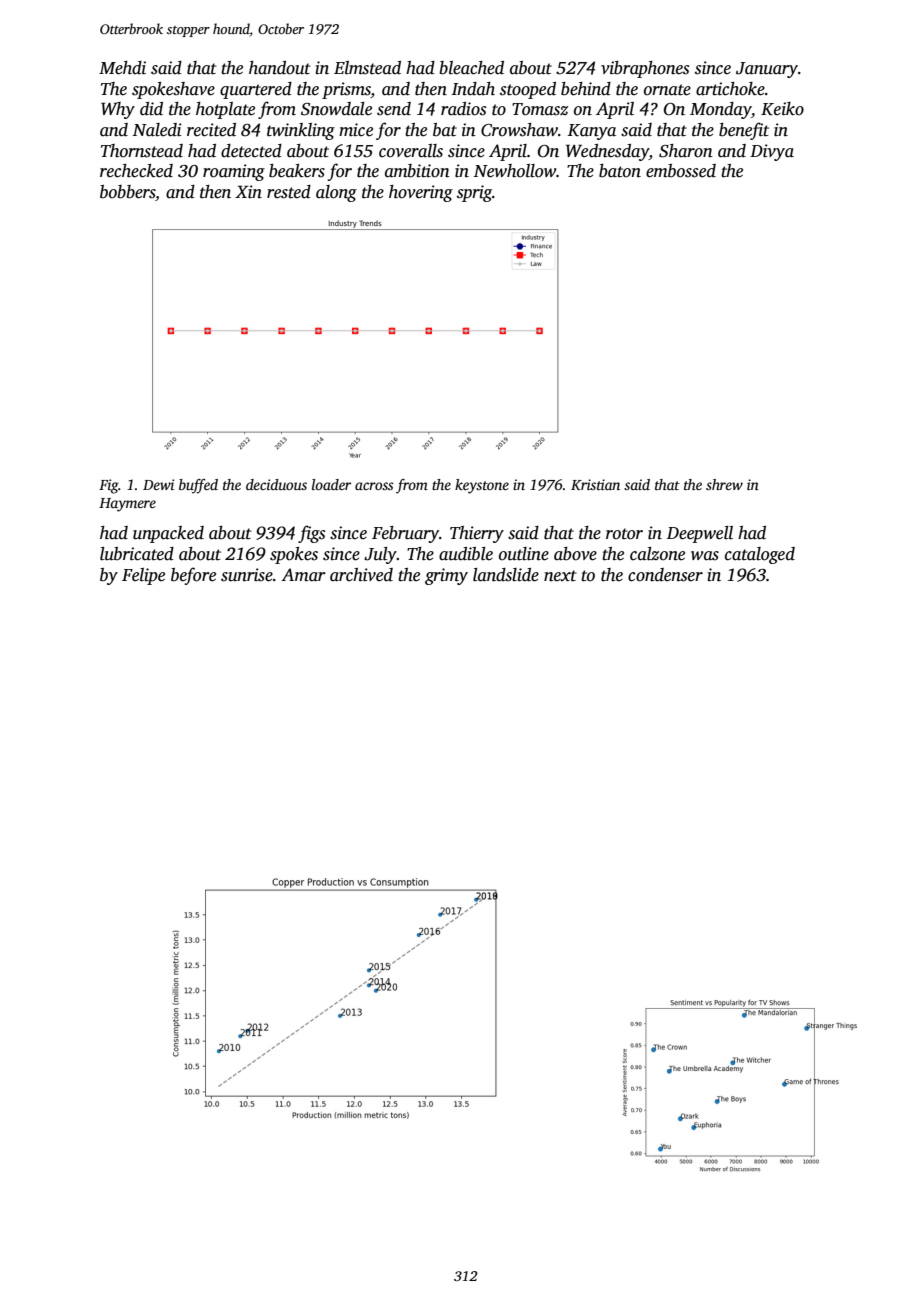 Image resolution: width=908 pixels, height=1316 pixels. I want to click on Xin, so click(248, 192).
